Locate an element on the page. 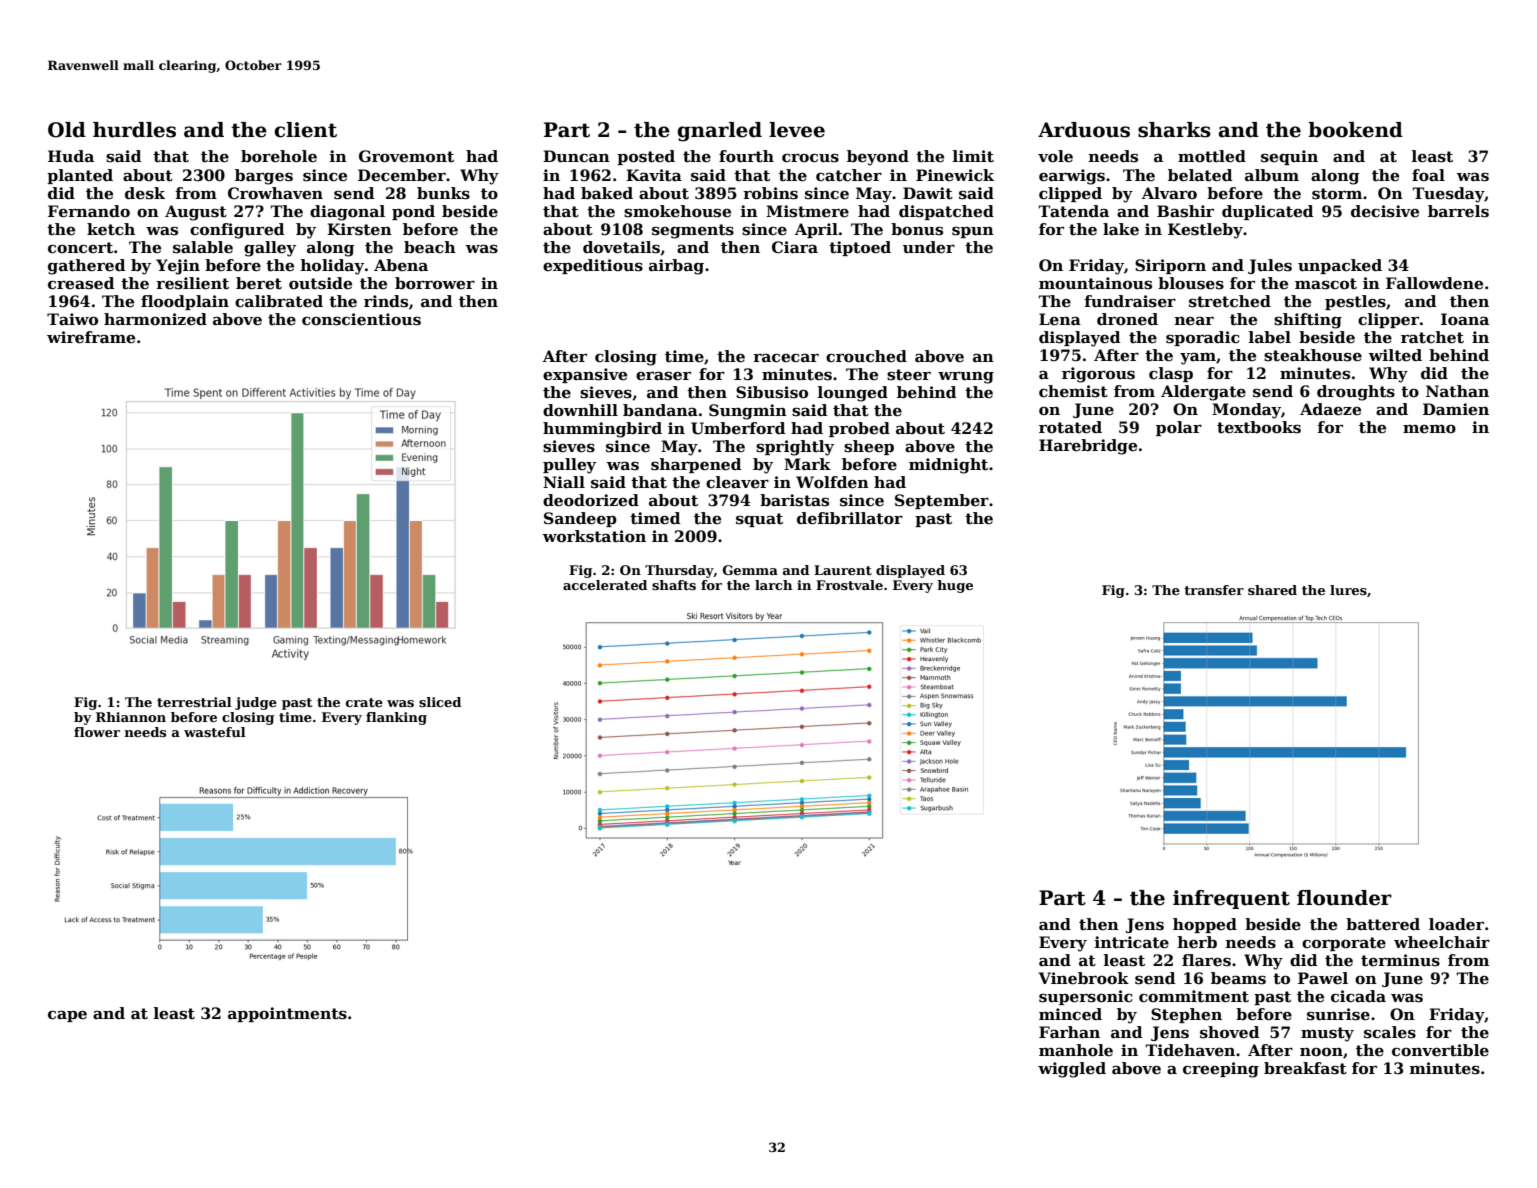 This image has height=1188, width=1537. Rhiannon is located at coordinates (131, 717).
